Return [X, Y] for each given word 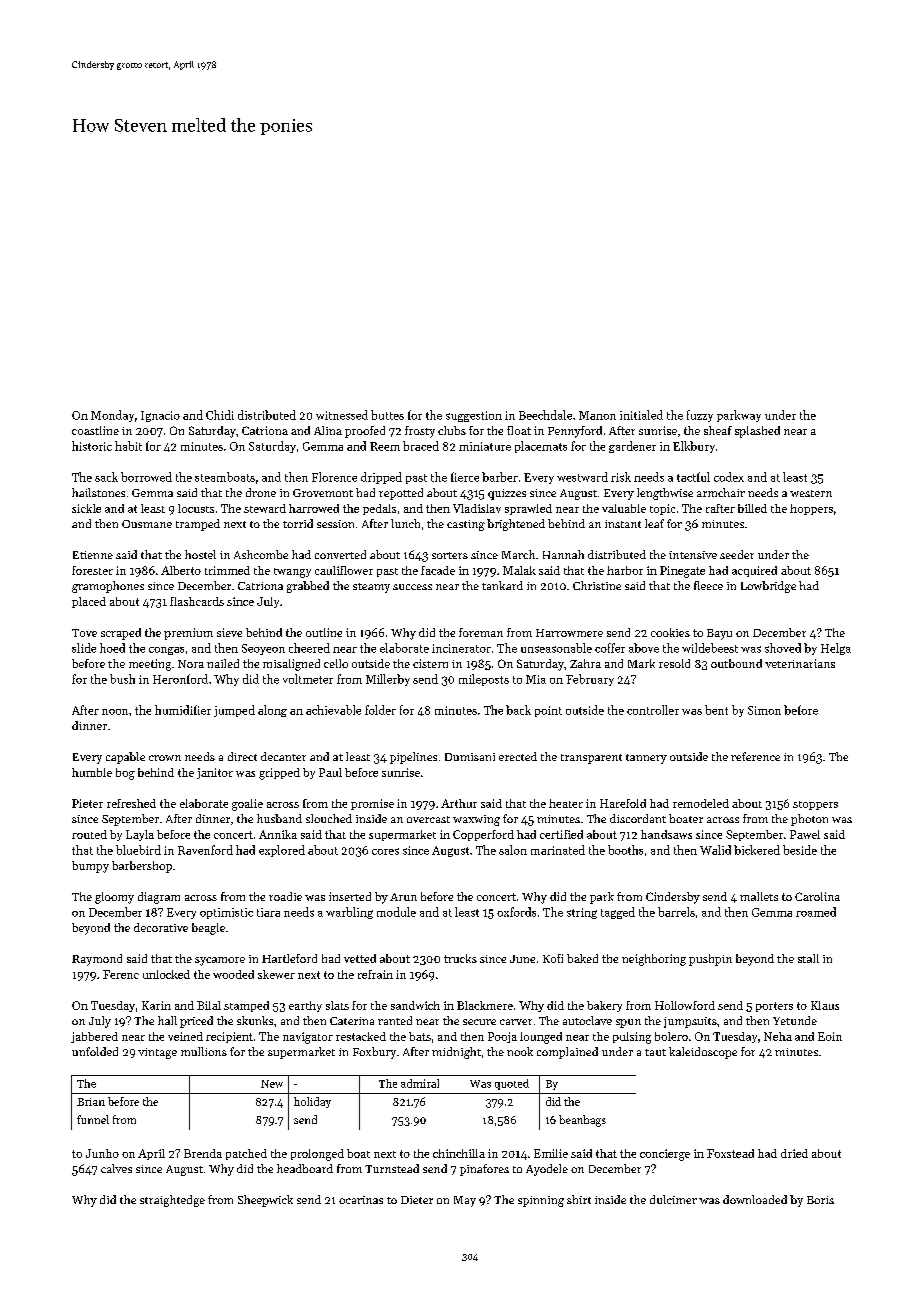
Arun [403, 897]
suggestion [474, 416]
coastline [95, 430]
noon [115, 712]
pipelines [413, 758]
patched [246, 1154]
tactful [693, 477]
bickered [757, 850]
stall [808, 958]
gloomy [114, 898]
